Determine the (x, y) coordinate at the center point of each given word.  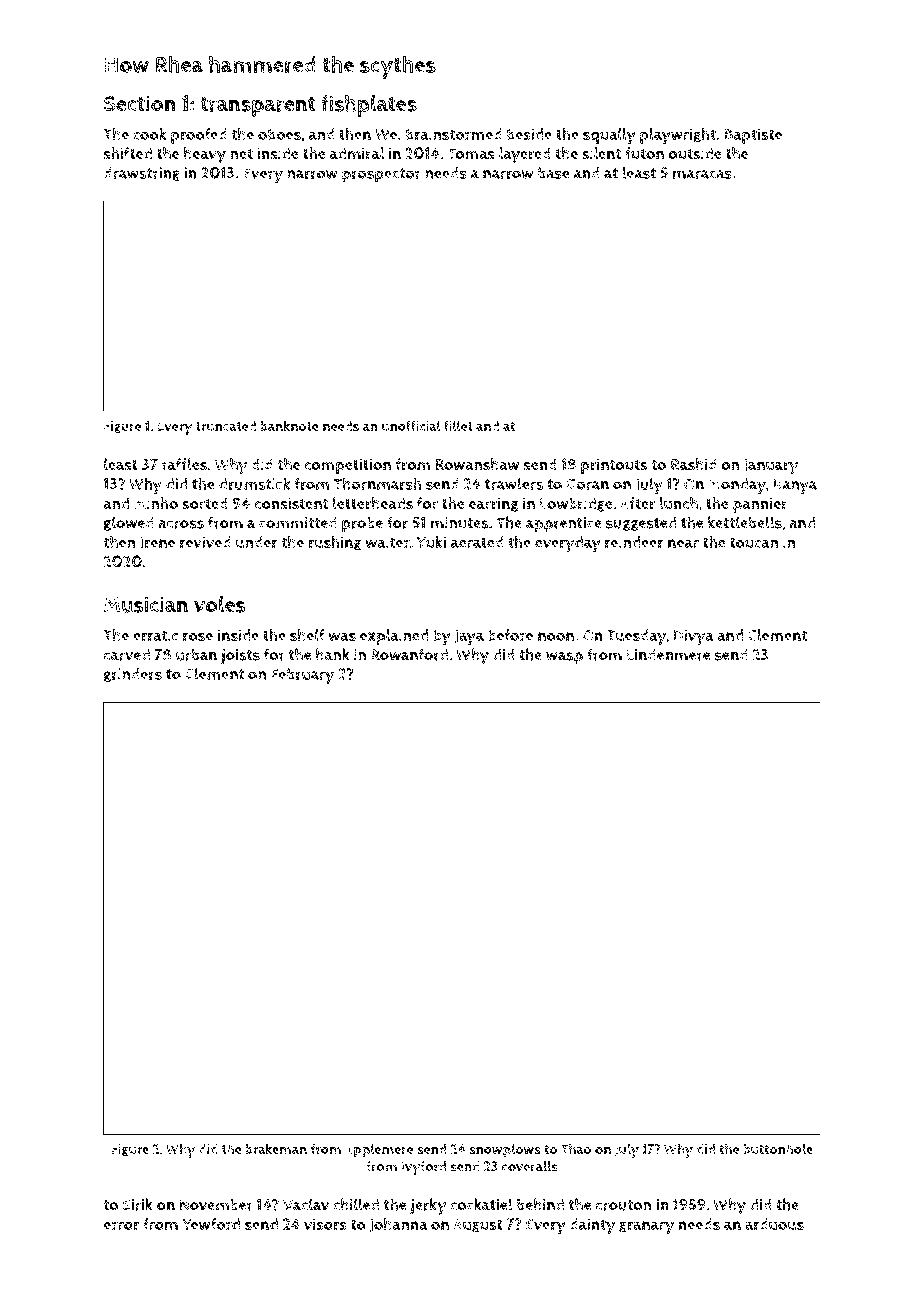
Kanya (795, 486)
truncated (226, 426)
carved (127, 655)
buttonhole (778, 1149)
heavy (205, 155)
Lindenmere (669, 655)
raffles (184, 464)
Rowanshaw (477, 464)
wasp (564, 658)
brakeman (276, 1149)
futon (644, 153)
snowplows (505, 1150)
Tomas (471, 154)
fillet (458, 425)
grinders (133, 675)
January (771, 467)
